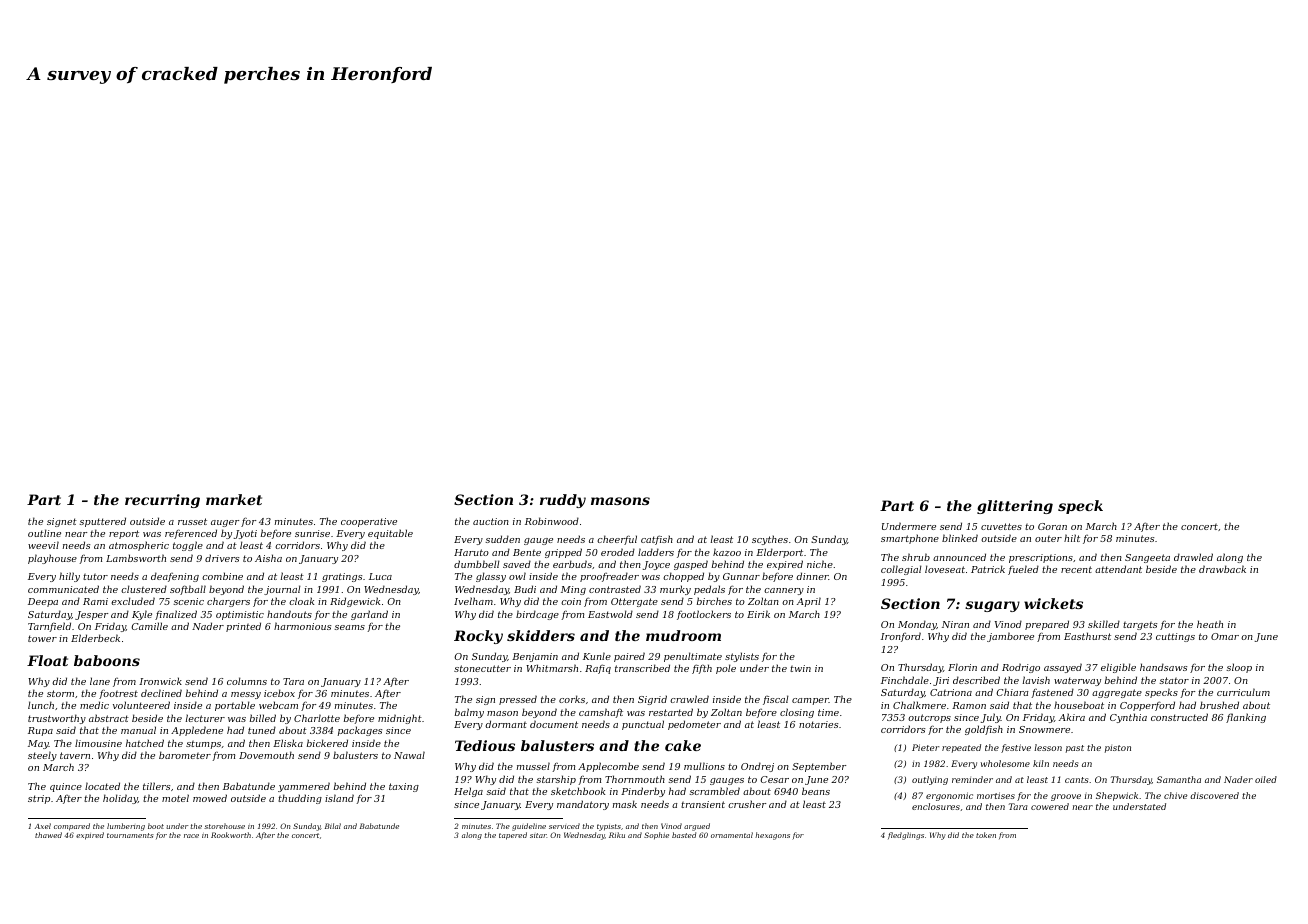 Image resolution: width=1308 pixels, height=924 pixels. Describe the element at coordinates (300, 799) in the screenshot. I see `thudding` at that location.
